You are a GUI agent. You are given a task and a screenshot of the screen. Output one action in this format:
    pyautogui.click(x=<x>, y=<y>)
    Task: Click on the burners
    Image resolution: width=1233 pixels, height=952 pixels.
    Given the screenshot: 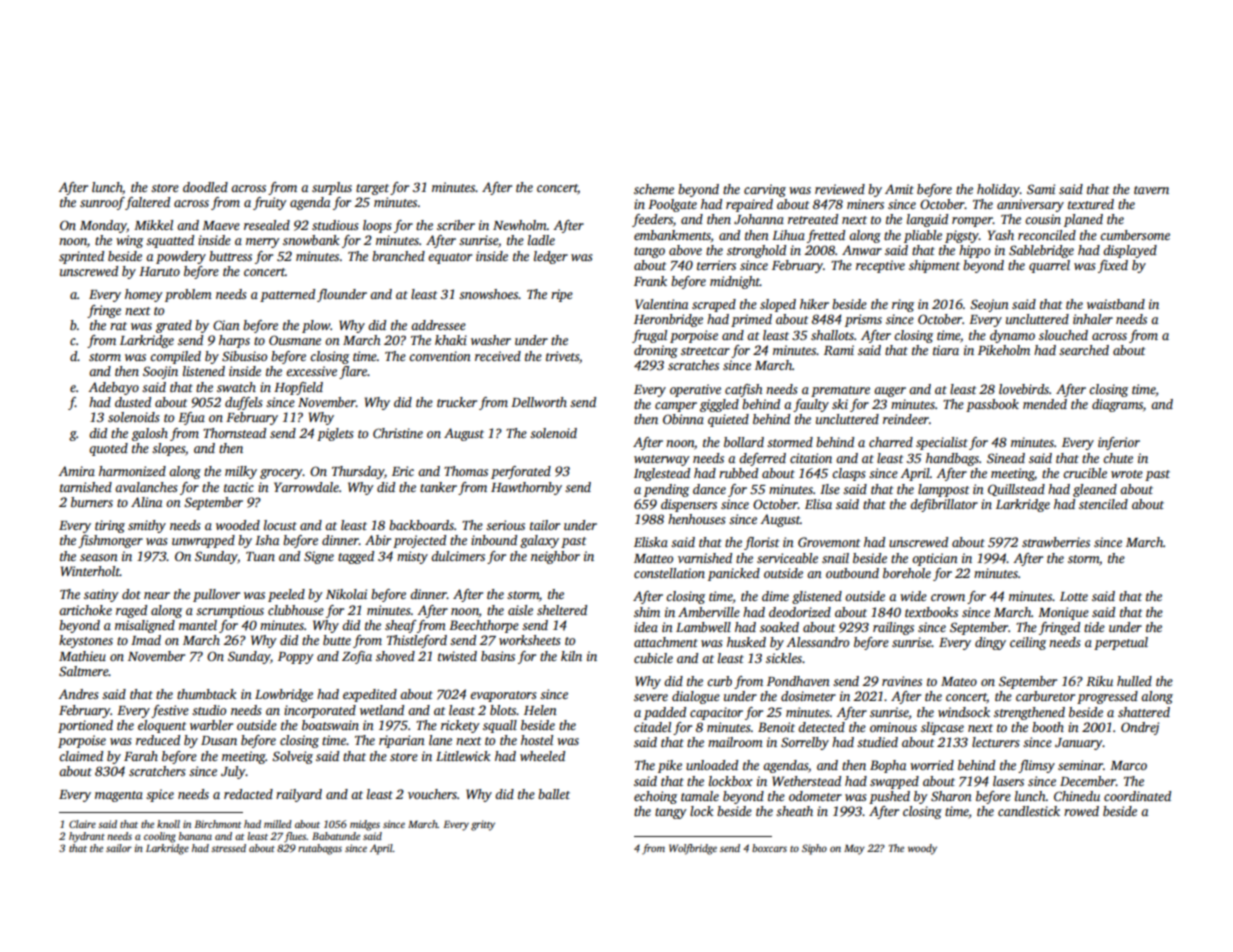 What is the action you would take?
    pyautogui.click(x=92, y=502)
